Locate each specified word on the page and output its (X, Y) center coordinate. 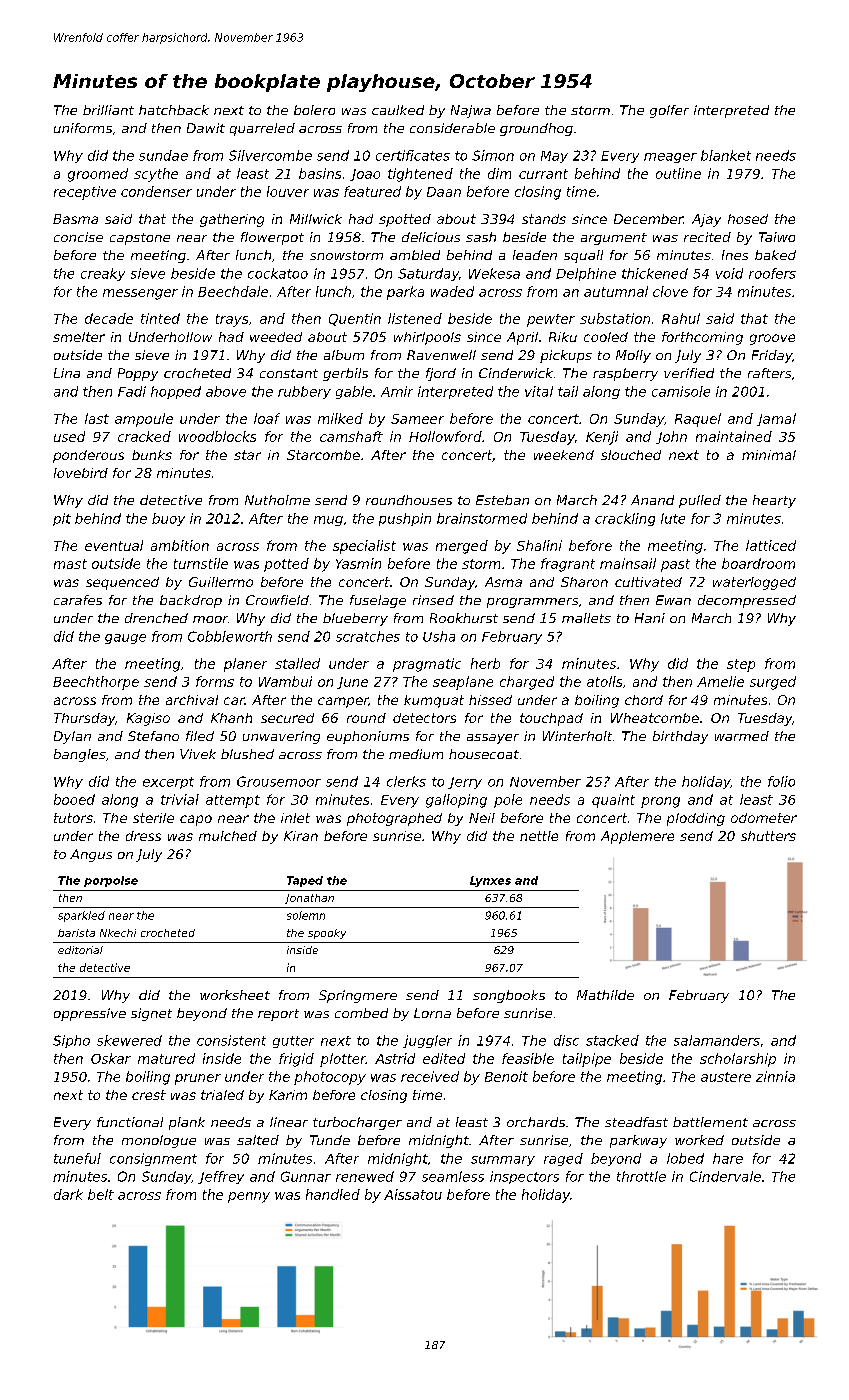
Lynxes (490, 881)
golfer (669, 111)
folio (781, 781)
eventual (114, 545)
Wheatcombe (655, 718)
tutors (73, 818)
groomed (98, 175)
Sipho (71, 1041)
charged (527, 683)
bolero (314, 110)
